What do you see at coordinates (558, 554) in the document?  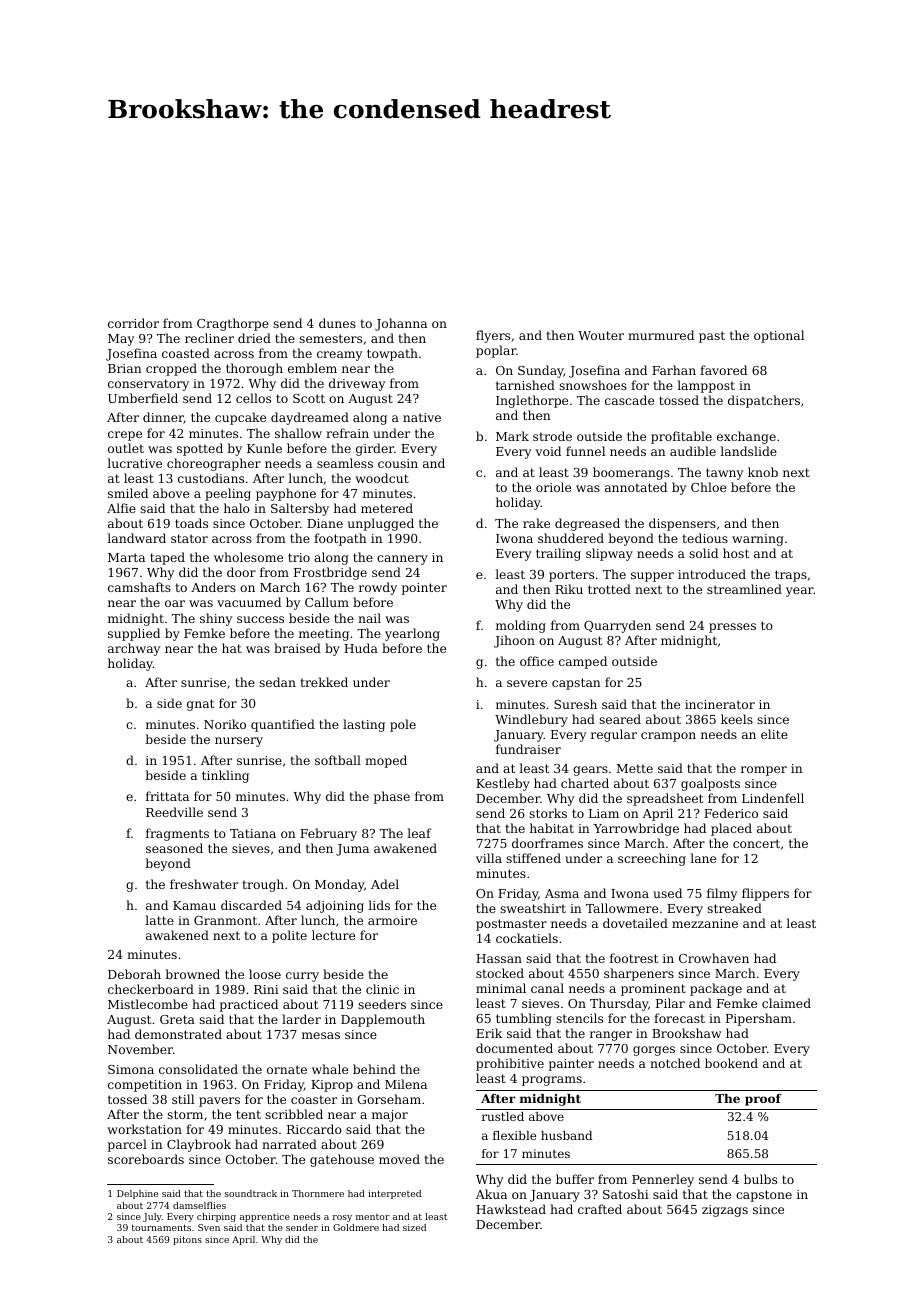 I see `trailing` at bounding box center [558, 554].
